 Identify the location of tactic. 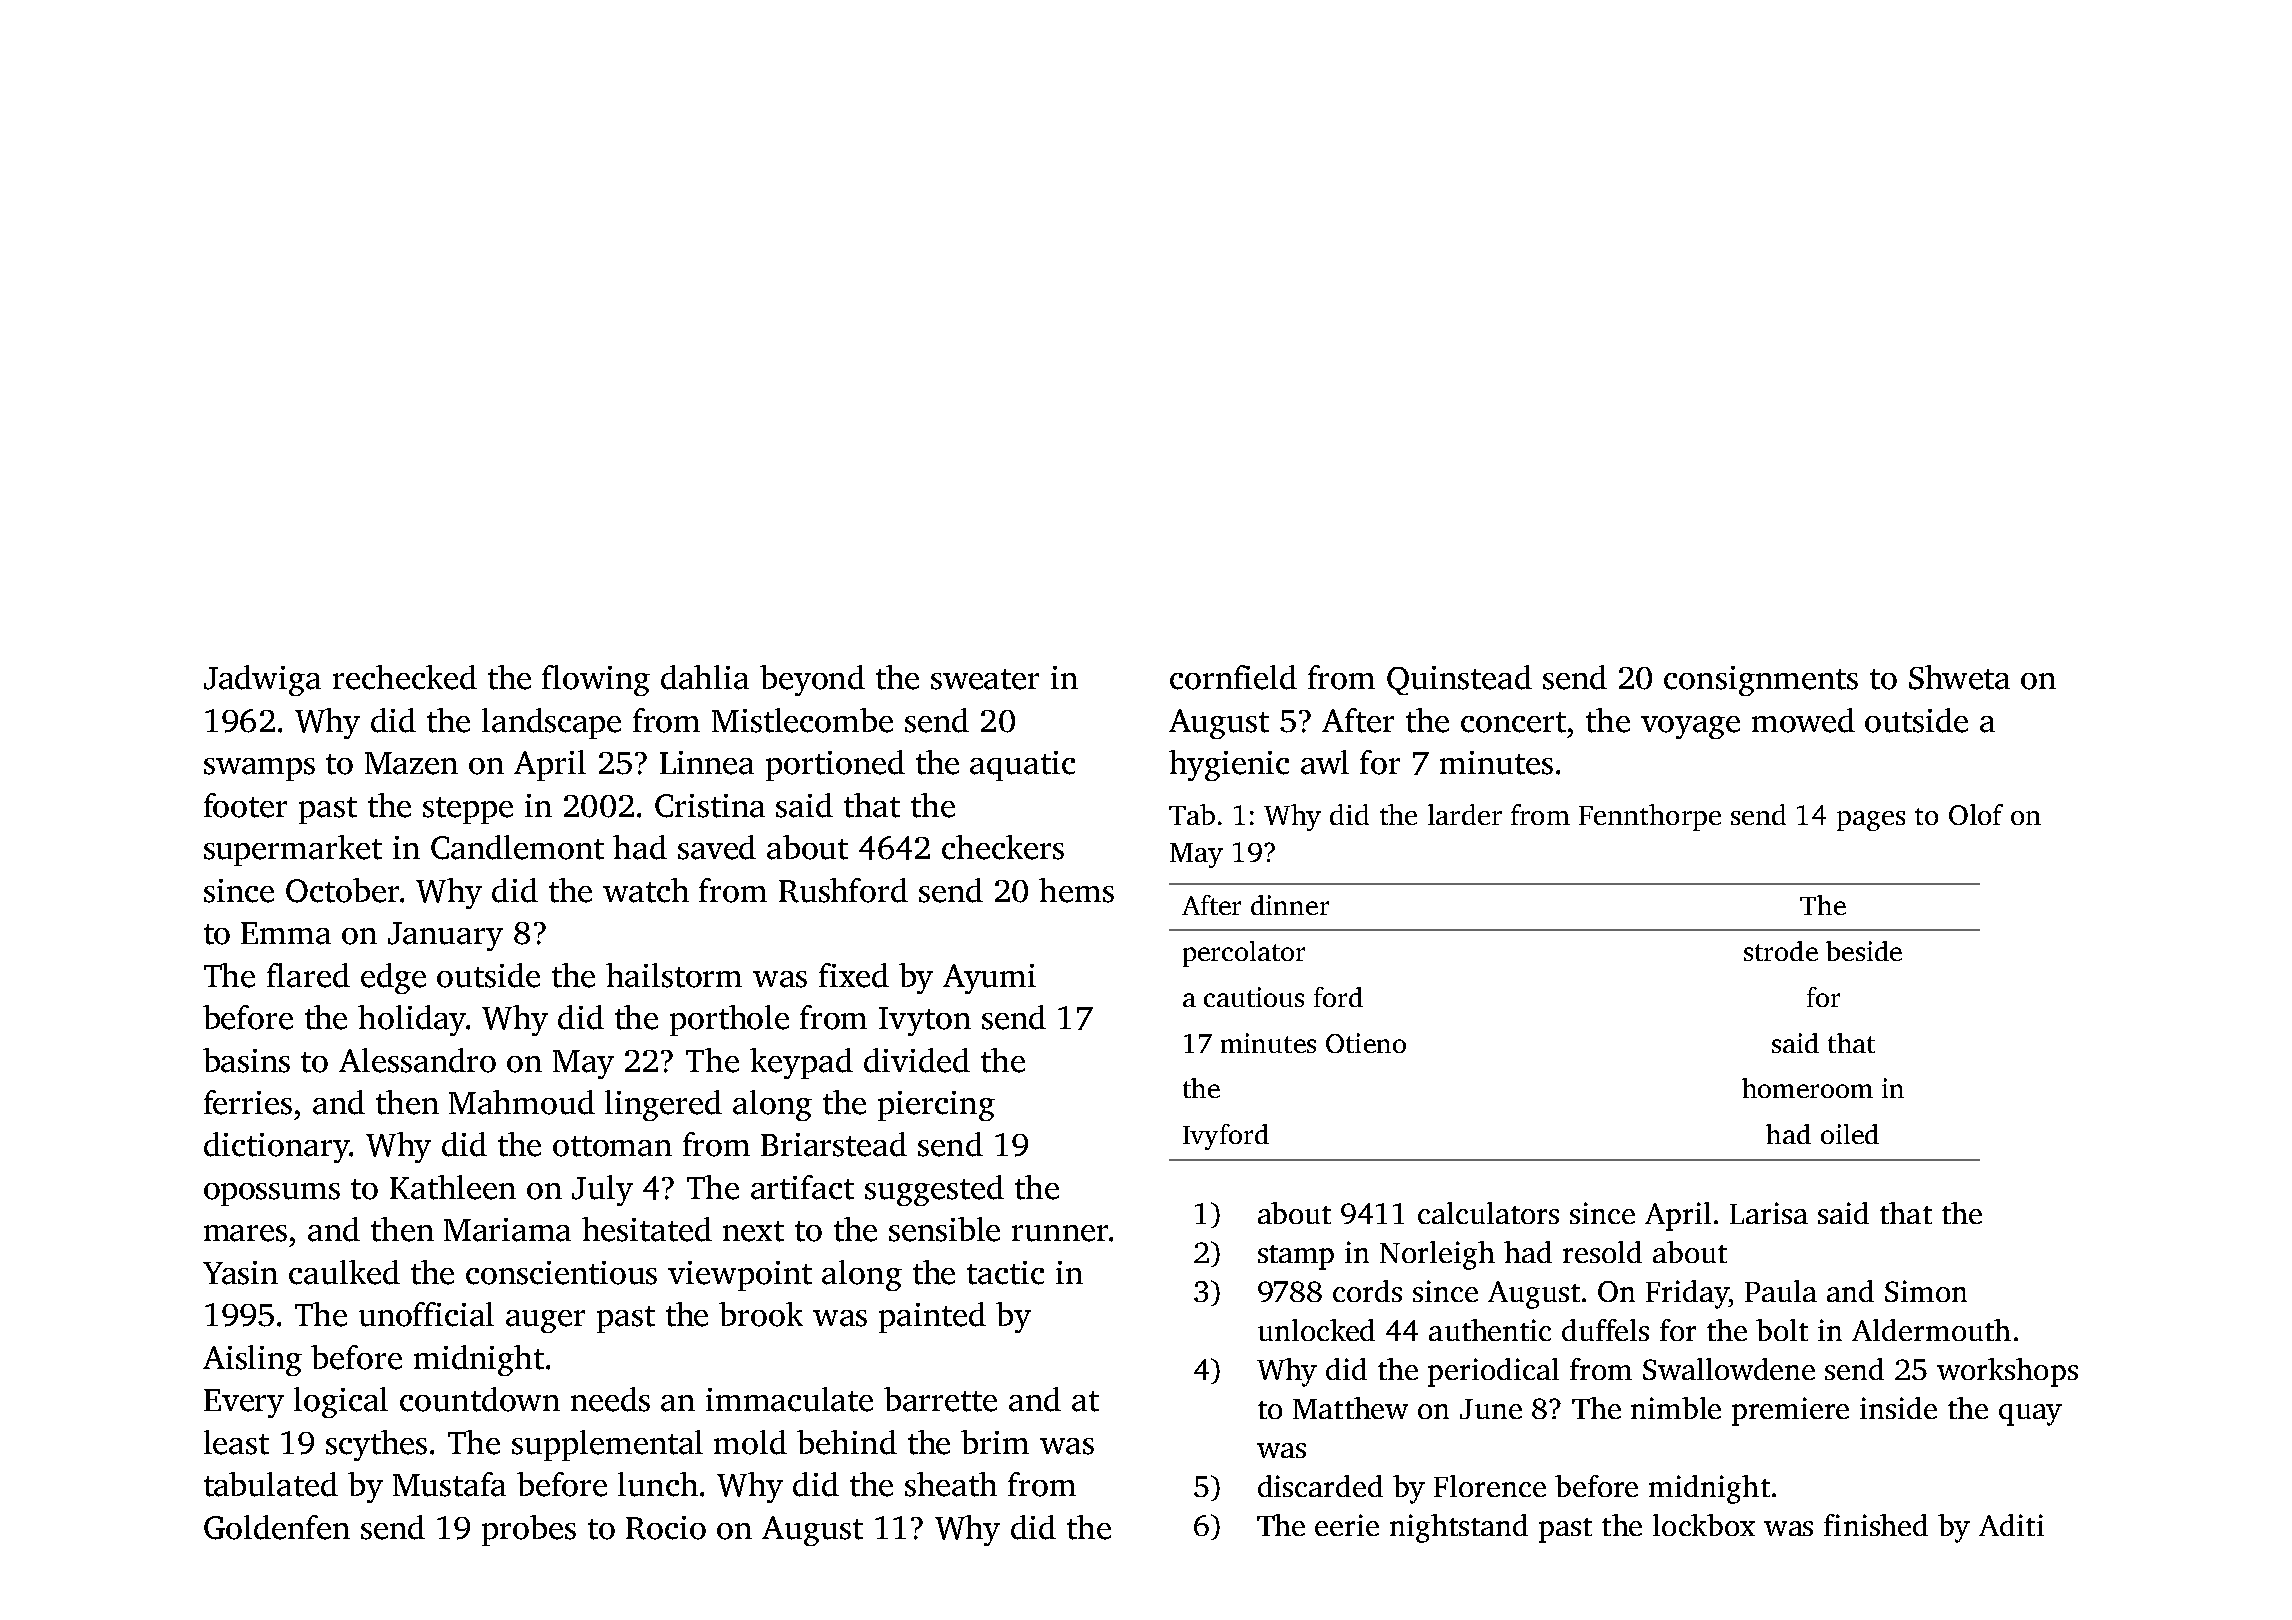
(1005, 1273).
